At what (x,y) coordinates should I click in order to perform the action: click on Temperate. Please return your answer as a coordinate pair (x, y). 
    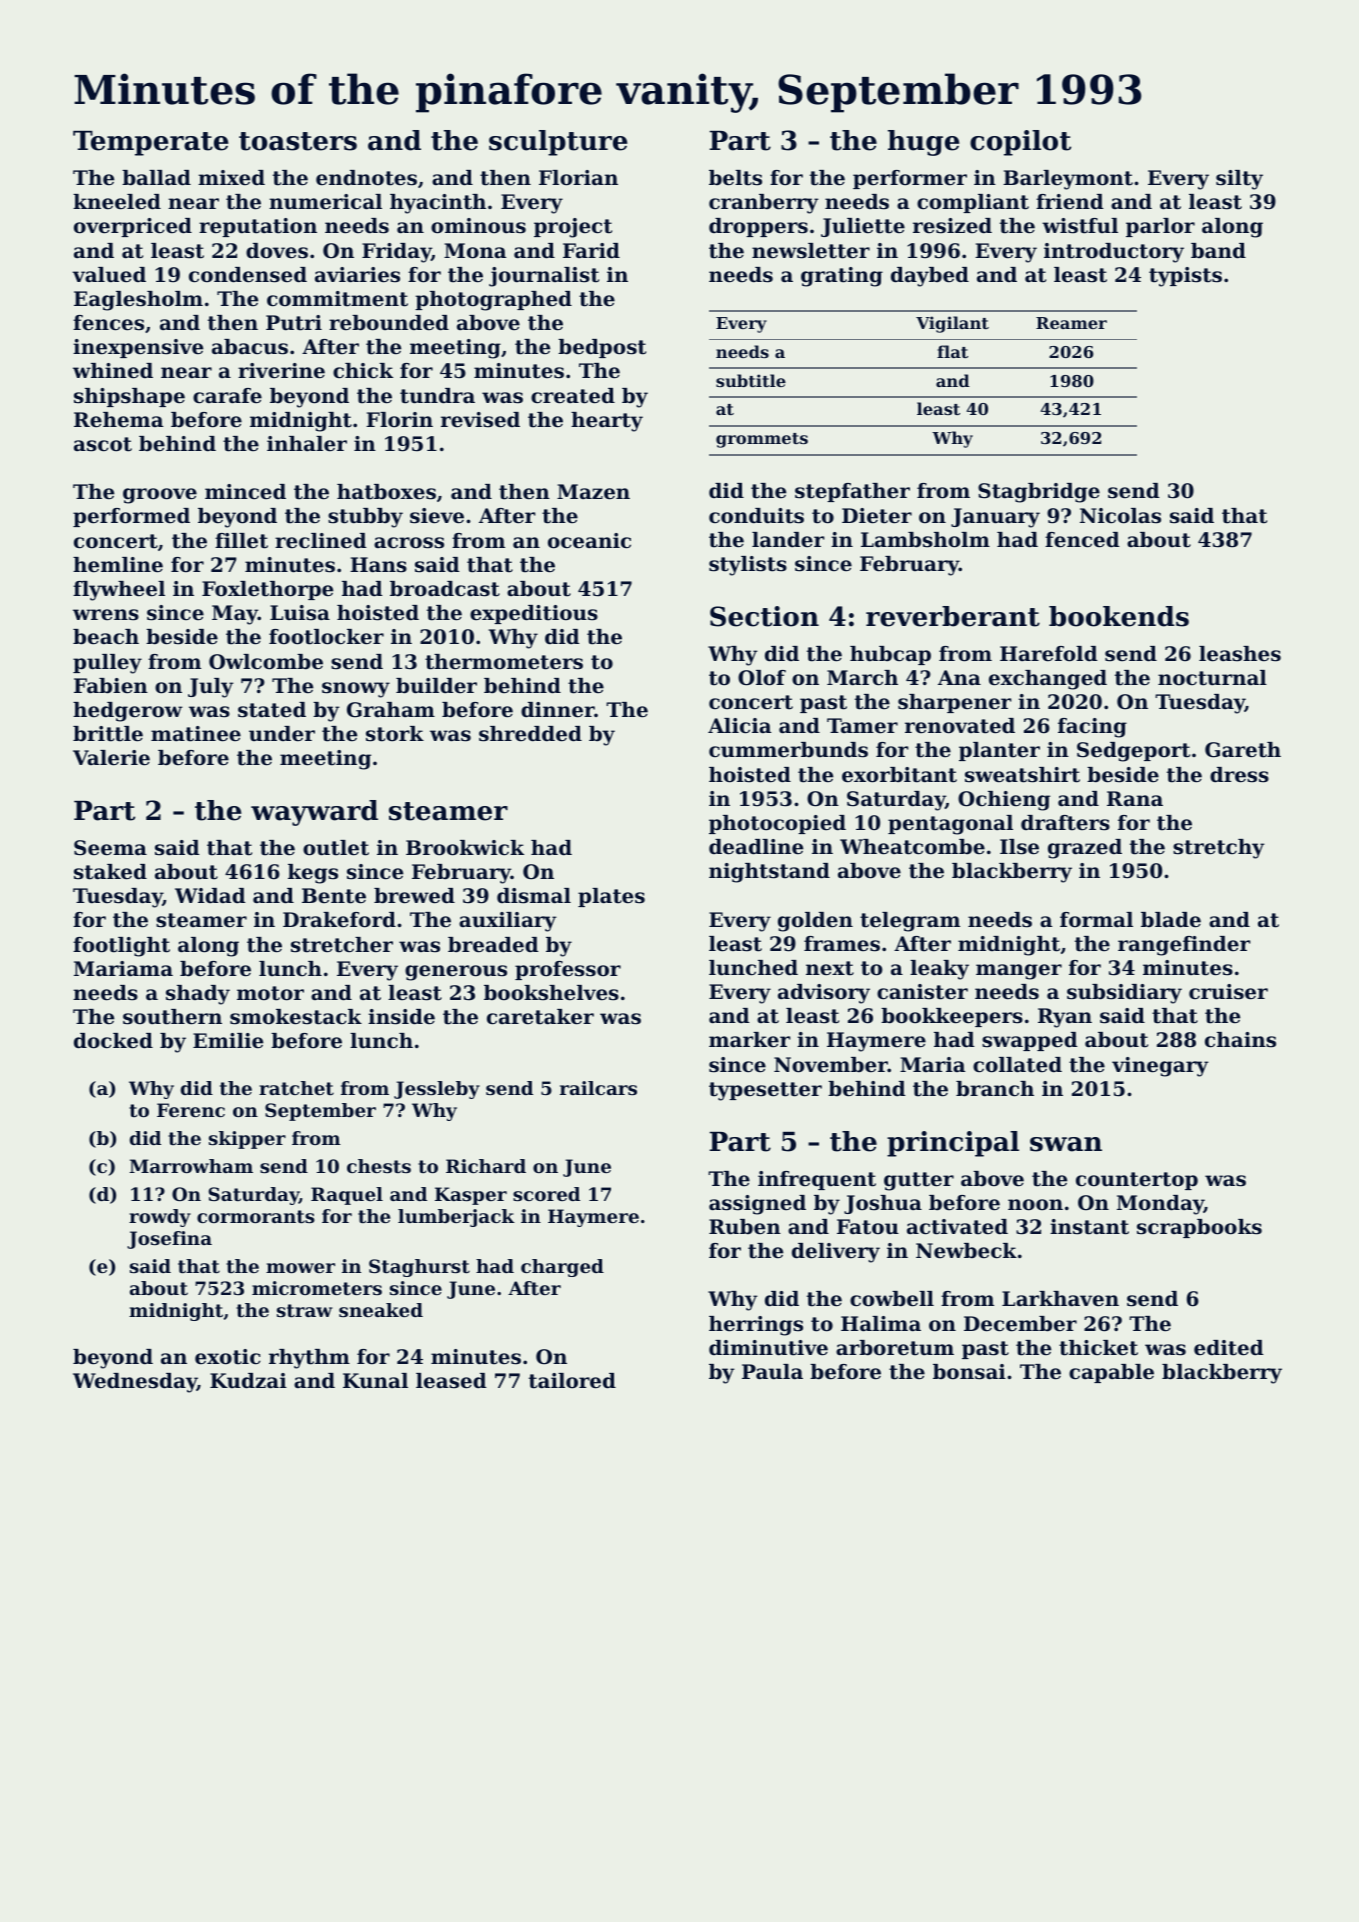
    Looking at the image, I should click on (150, 143).
